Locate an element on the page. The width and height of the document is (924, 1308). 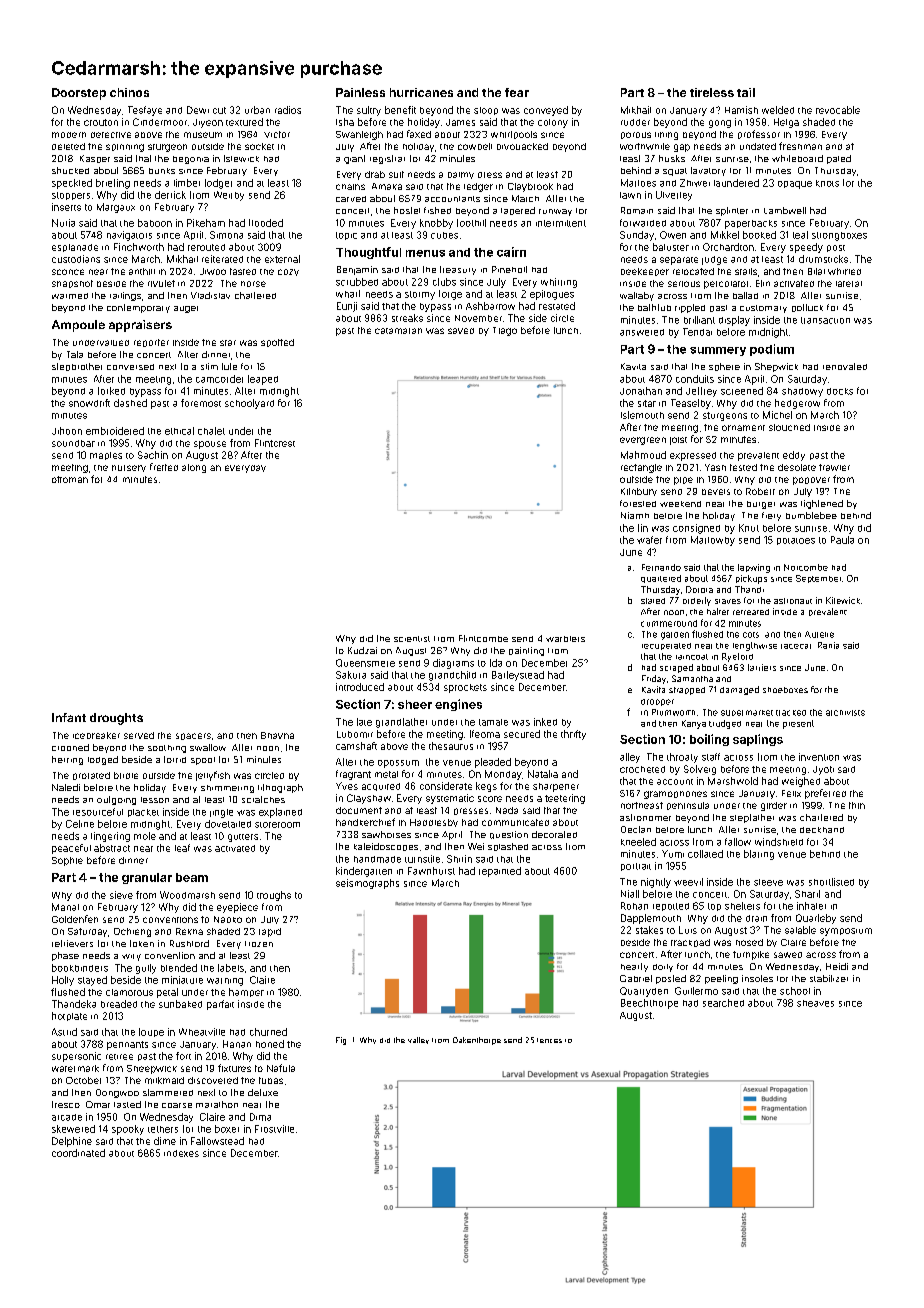
beam is located at coordinates (192, 877).
